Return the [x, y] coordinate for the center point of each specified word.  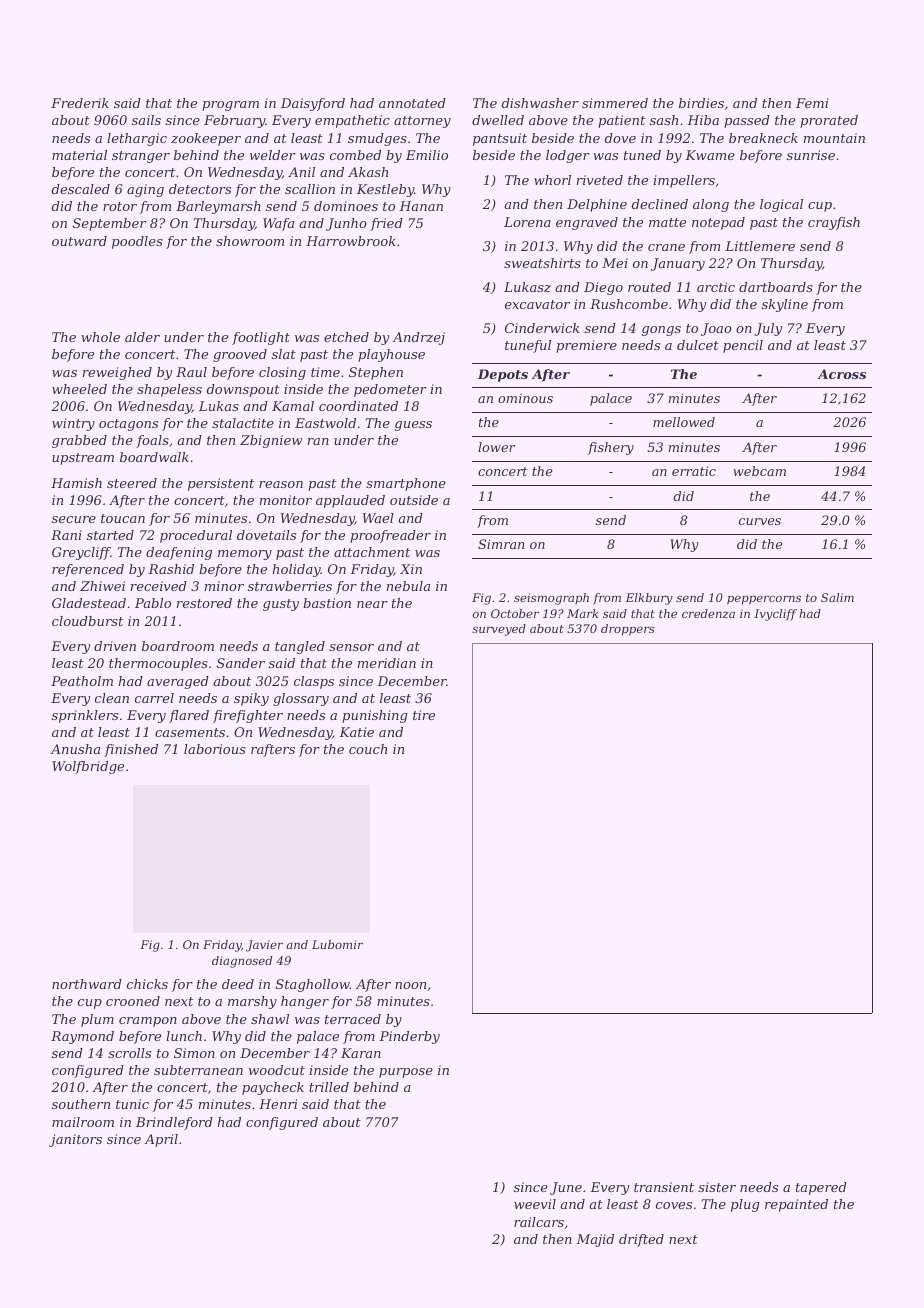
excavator [537, 304]
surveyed [499, 630]
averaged [178, 682]
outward [79, 241]
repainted [796, 1205]
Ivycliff [775, 615]
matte [667, 222]
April [161, 1140]
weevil [535, 1204]
